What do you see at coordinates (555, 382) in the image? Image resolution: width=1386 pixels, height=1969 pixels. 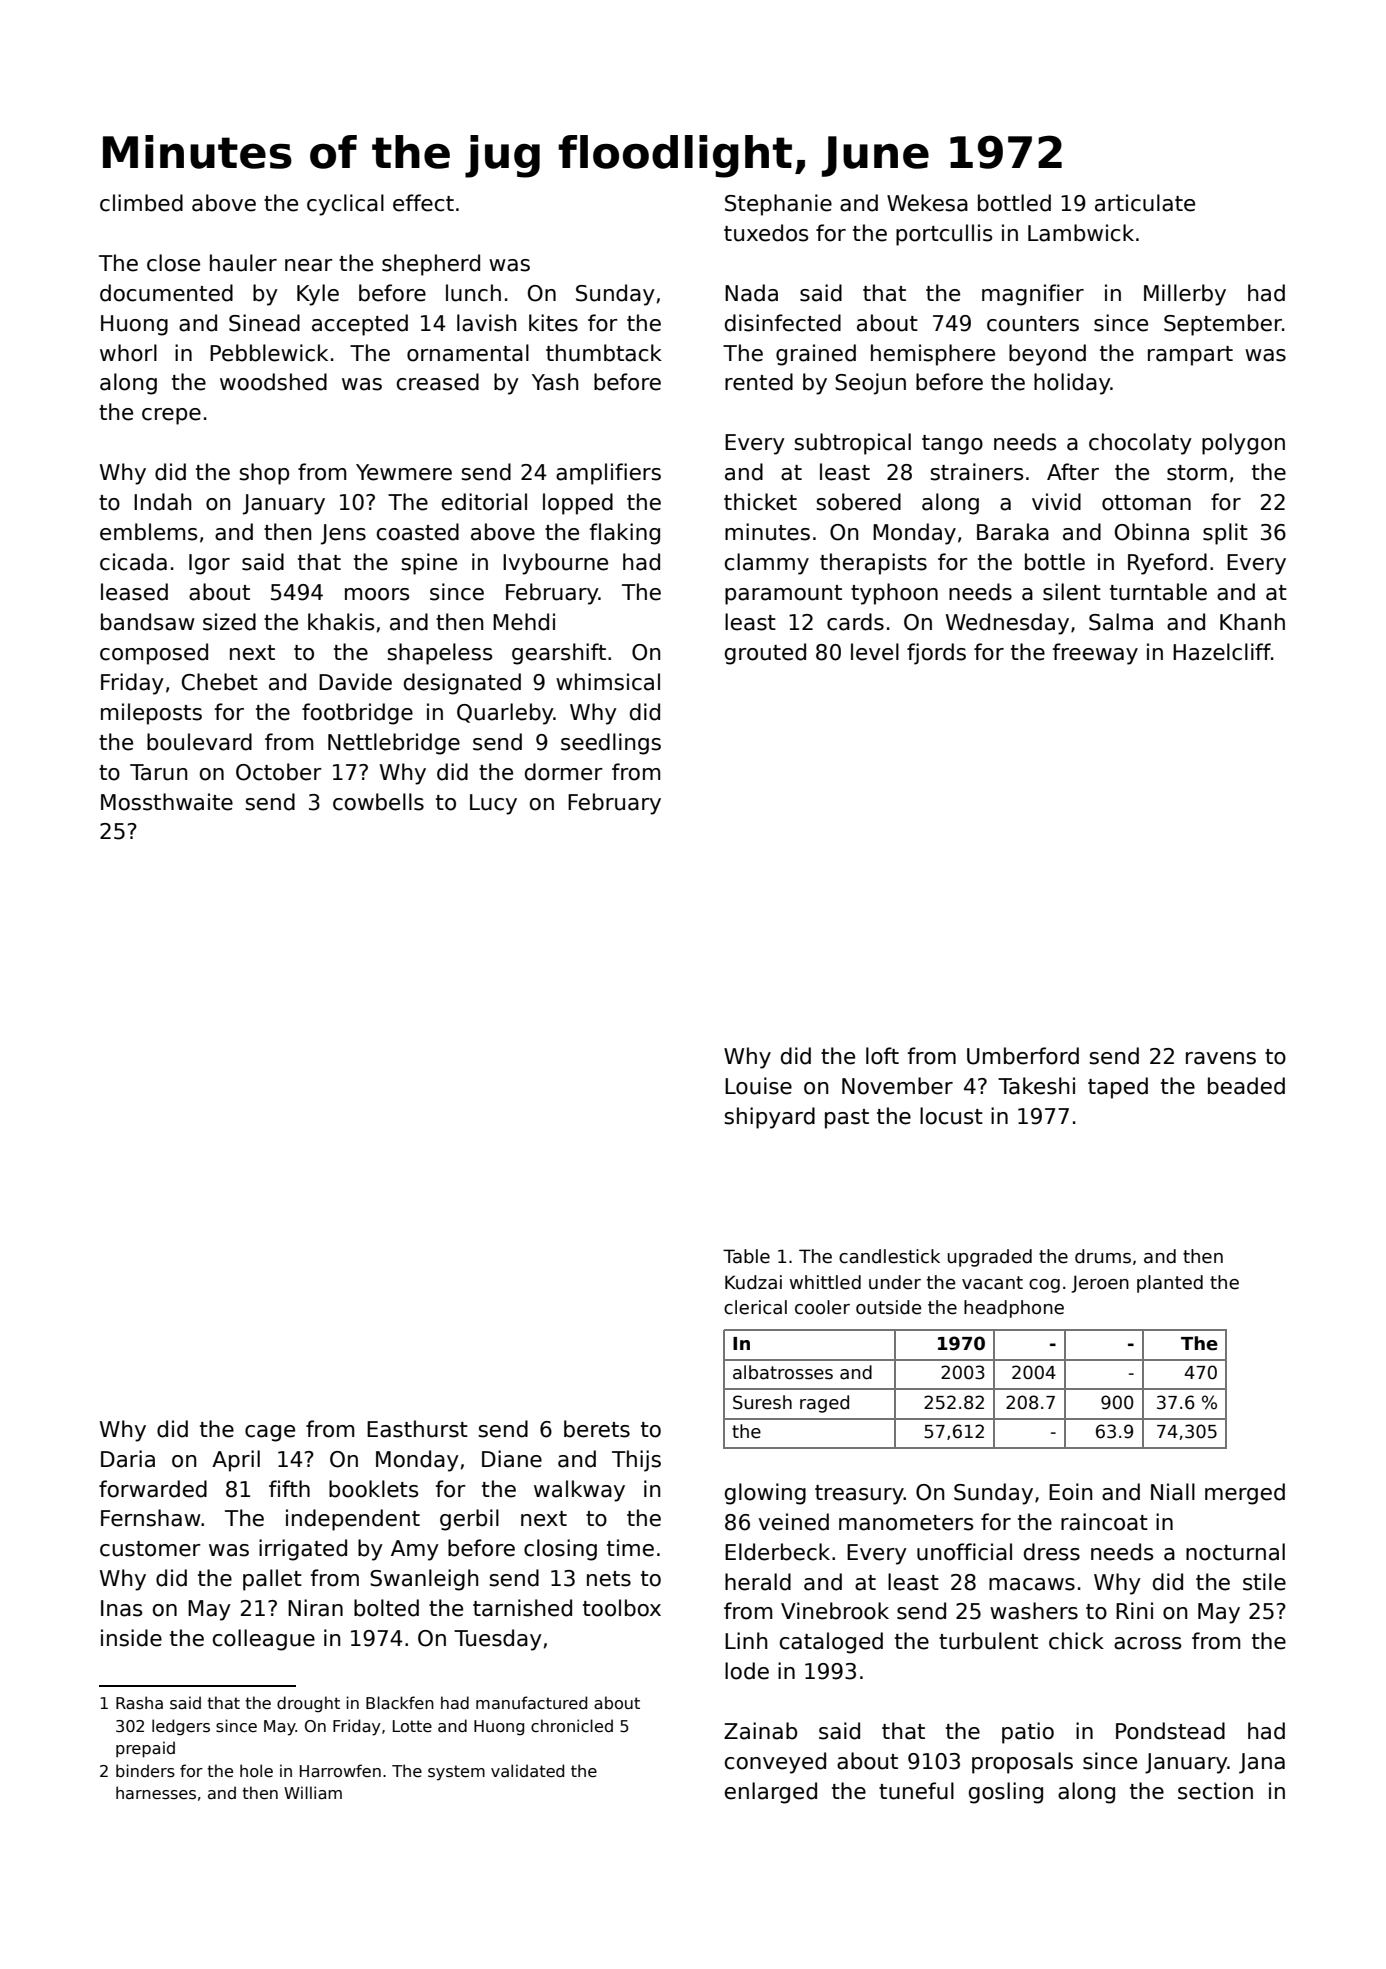 I see `Yash` at bounding box center [555, 382].
